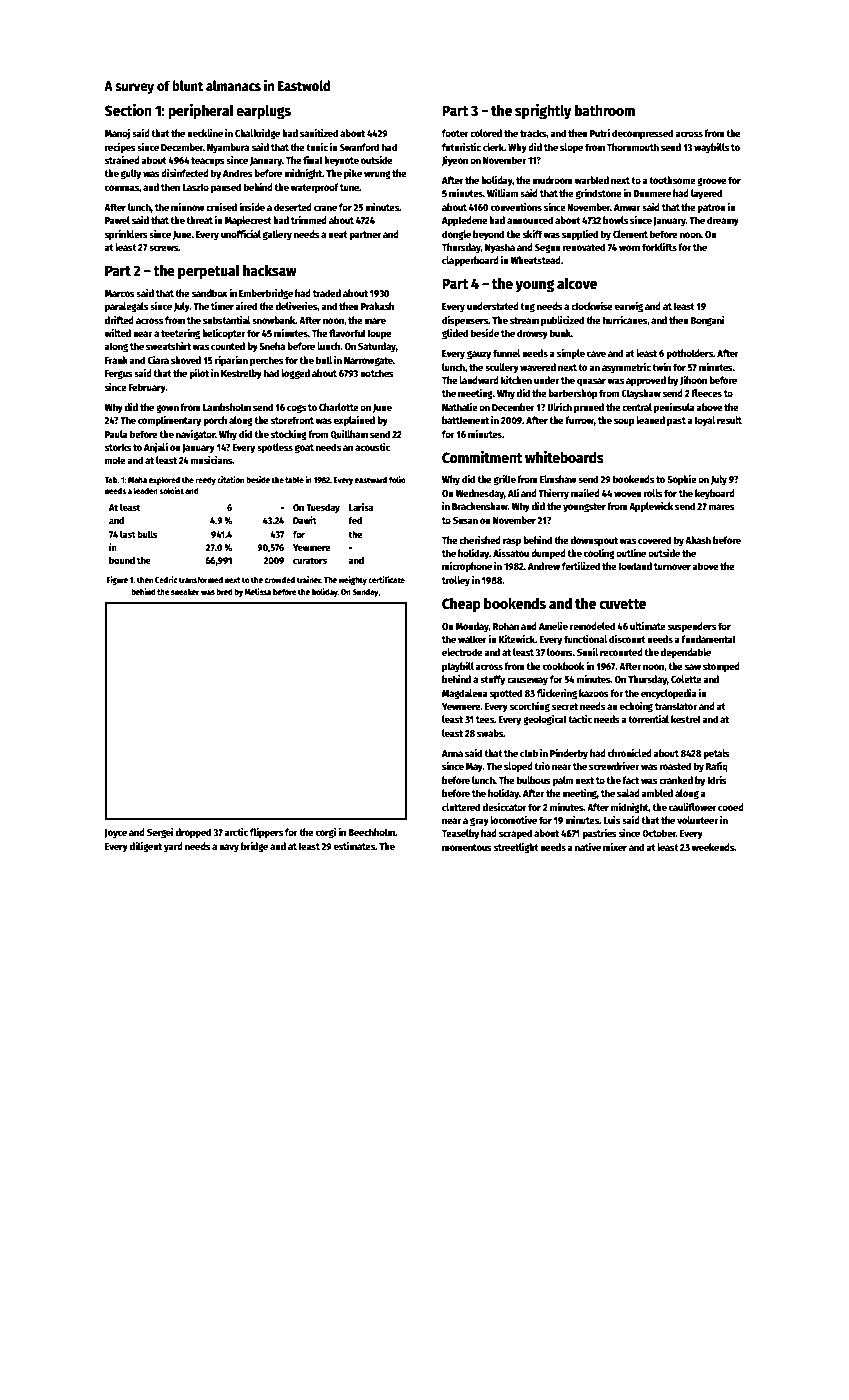  What do you see at coordinates (652, 193) in the screenshot?
I see `Dunmere` at bounding box center [652, 193].
